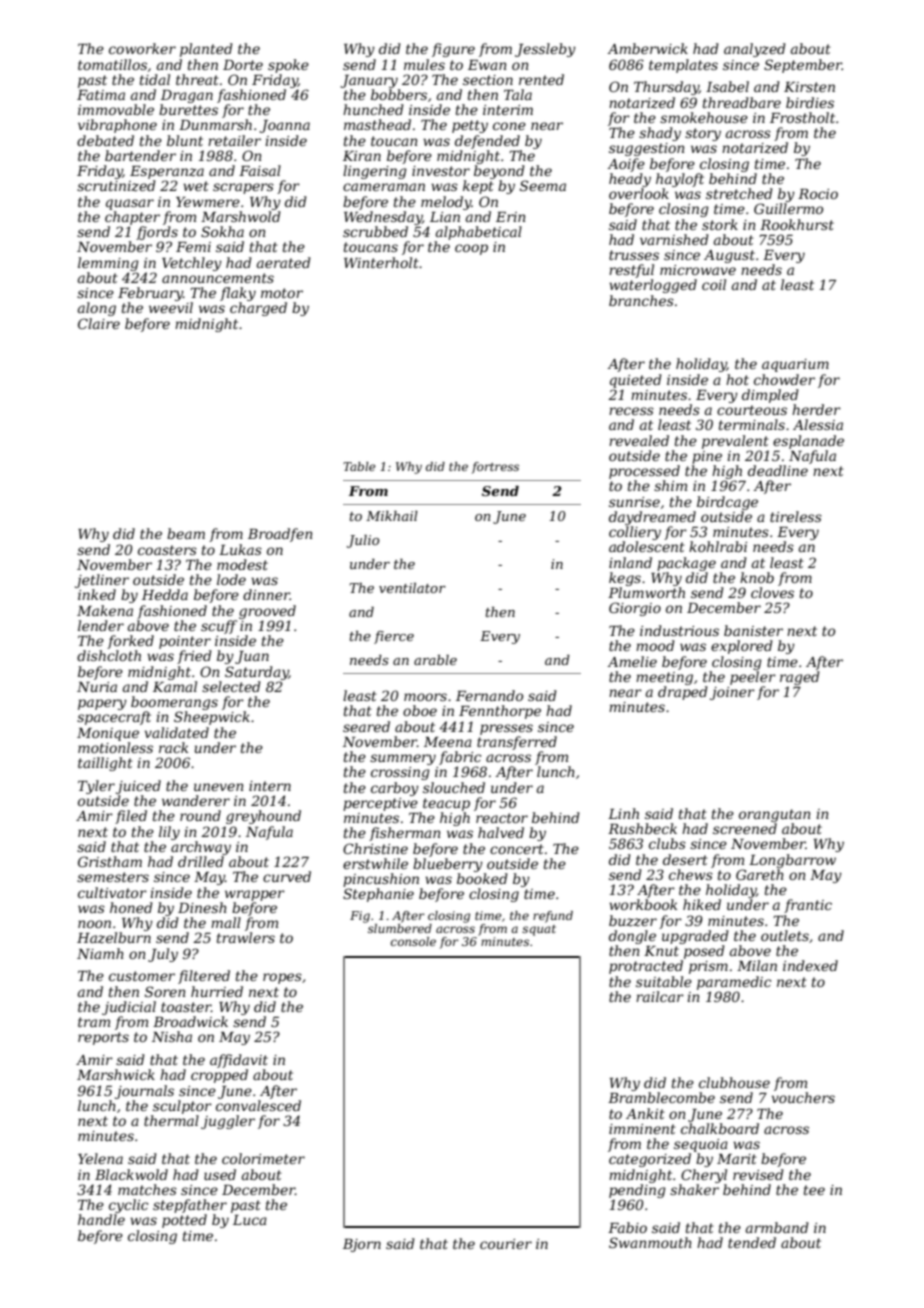 The height and width of the document is (1308, 924). I want to click on coasters, so click(167, 550).
